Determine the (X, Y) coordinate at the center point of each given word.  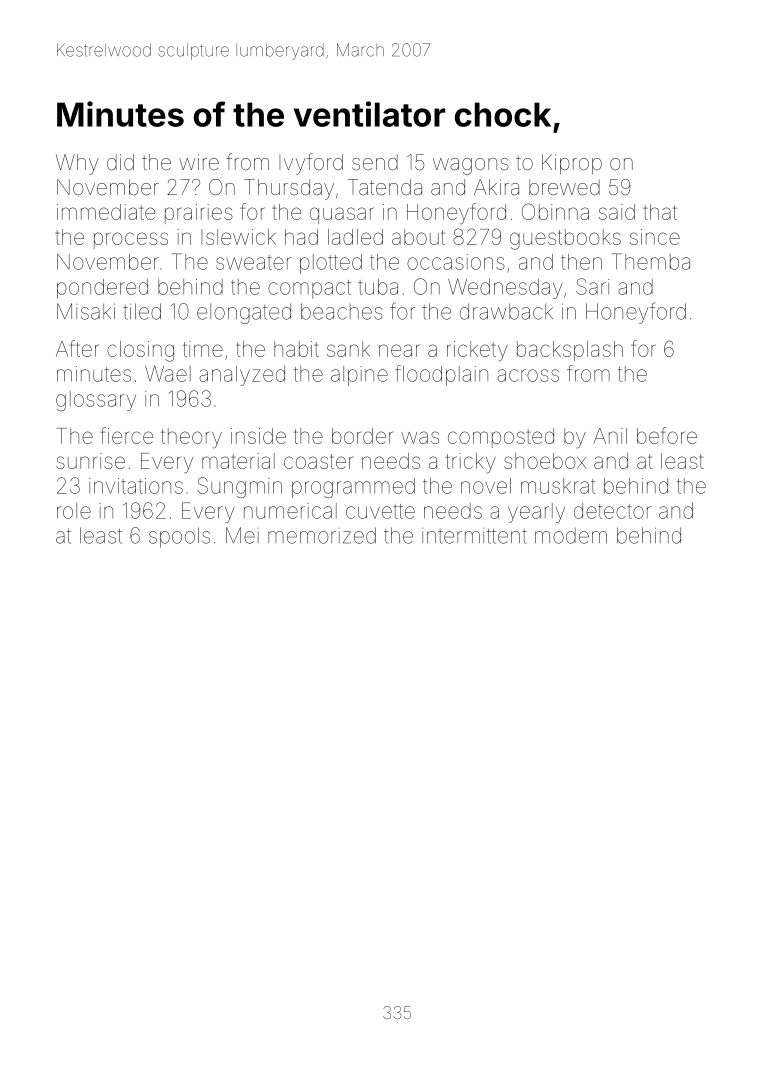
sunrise (90, 461)
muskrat (558, 486)
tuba (378, 287)
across (528, 375)
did (120, 162)
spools (179, 537)
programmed (353, 488)
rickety (477, 351)
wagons (471, 166)
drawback (506, 311)
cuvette (380, 511)
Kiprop (572, 164)
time (203, 349)
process (131, 240)
